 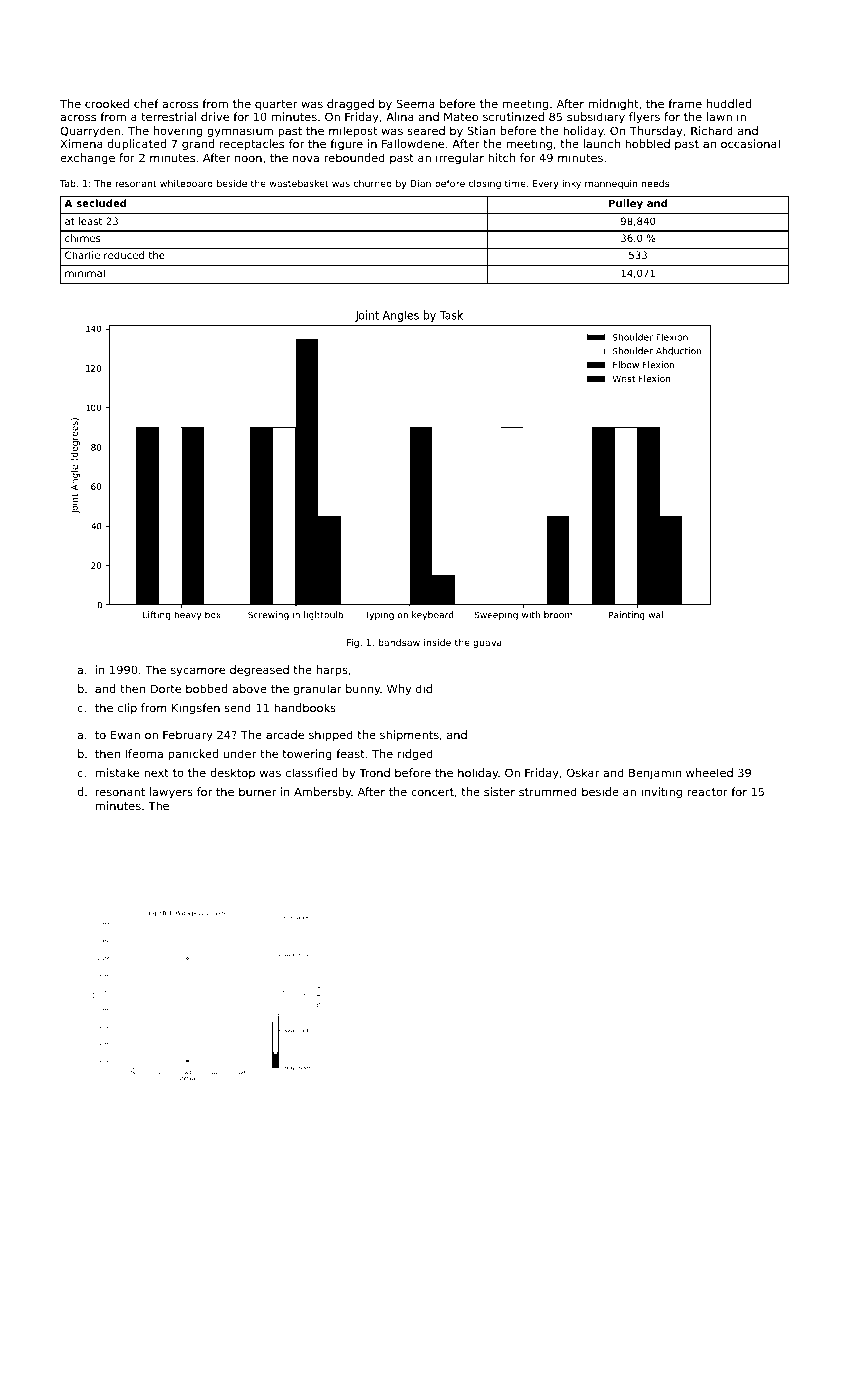 I want to click on Seema, so click(x=416, y=103).
